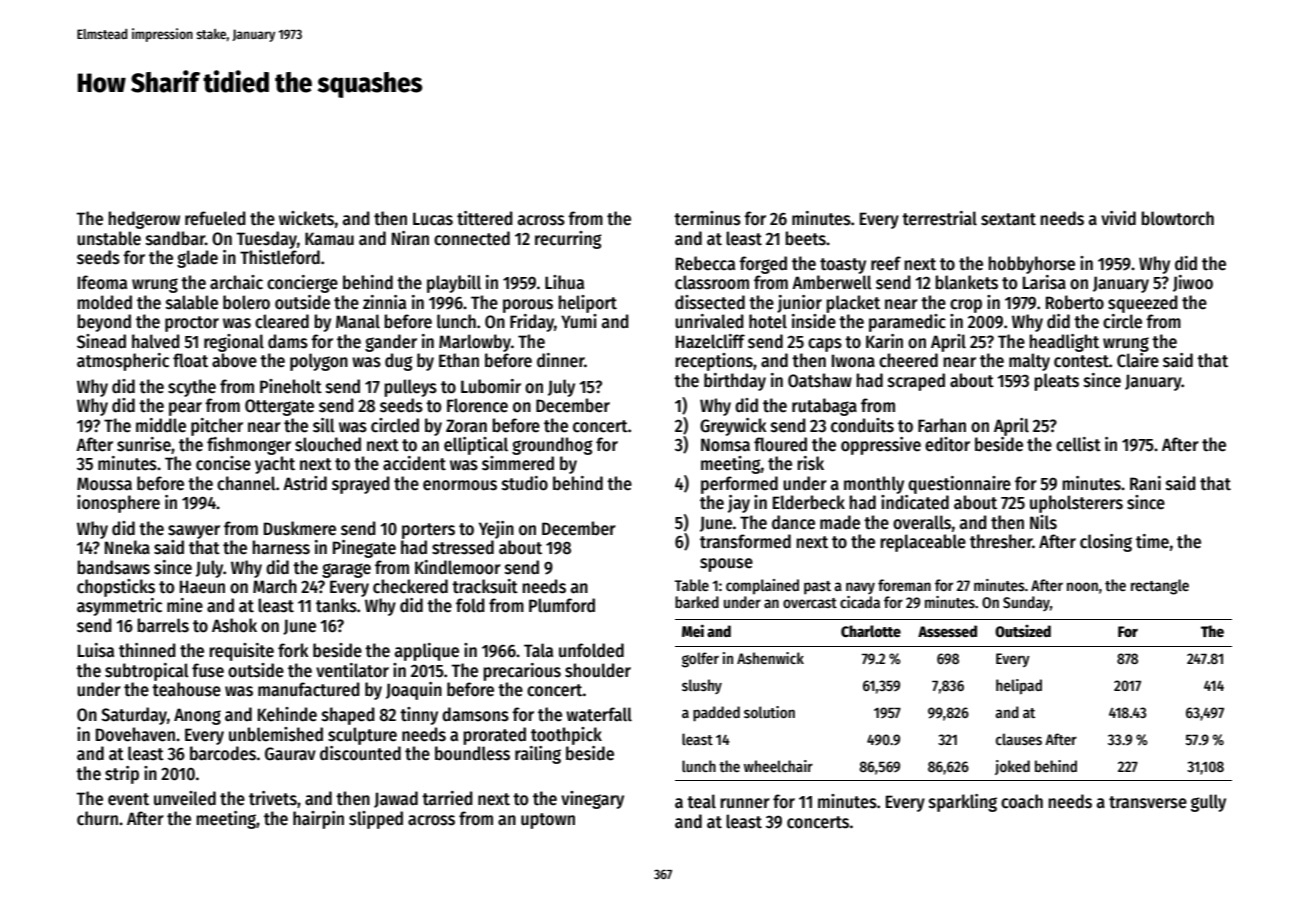  What do you see at coordinates (726, 565) in the page?
I see `spouse` at bounding box center [726, 565].
